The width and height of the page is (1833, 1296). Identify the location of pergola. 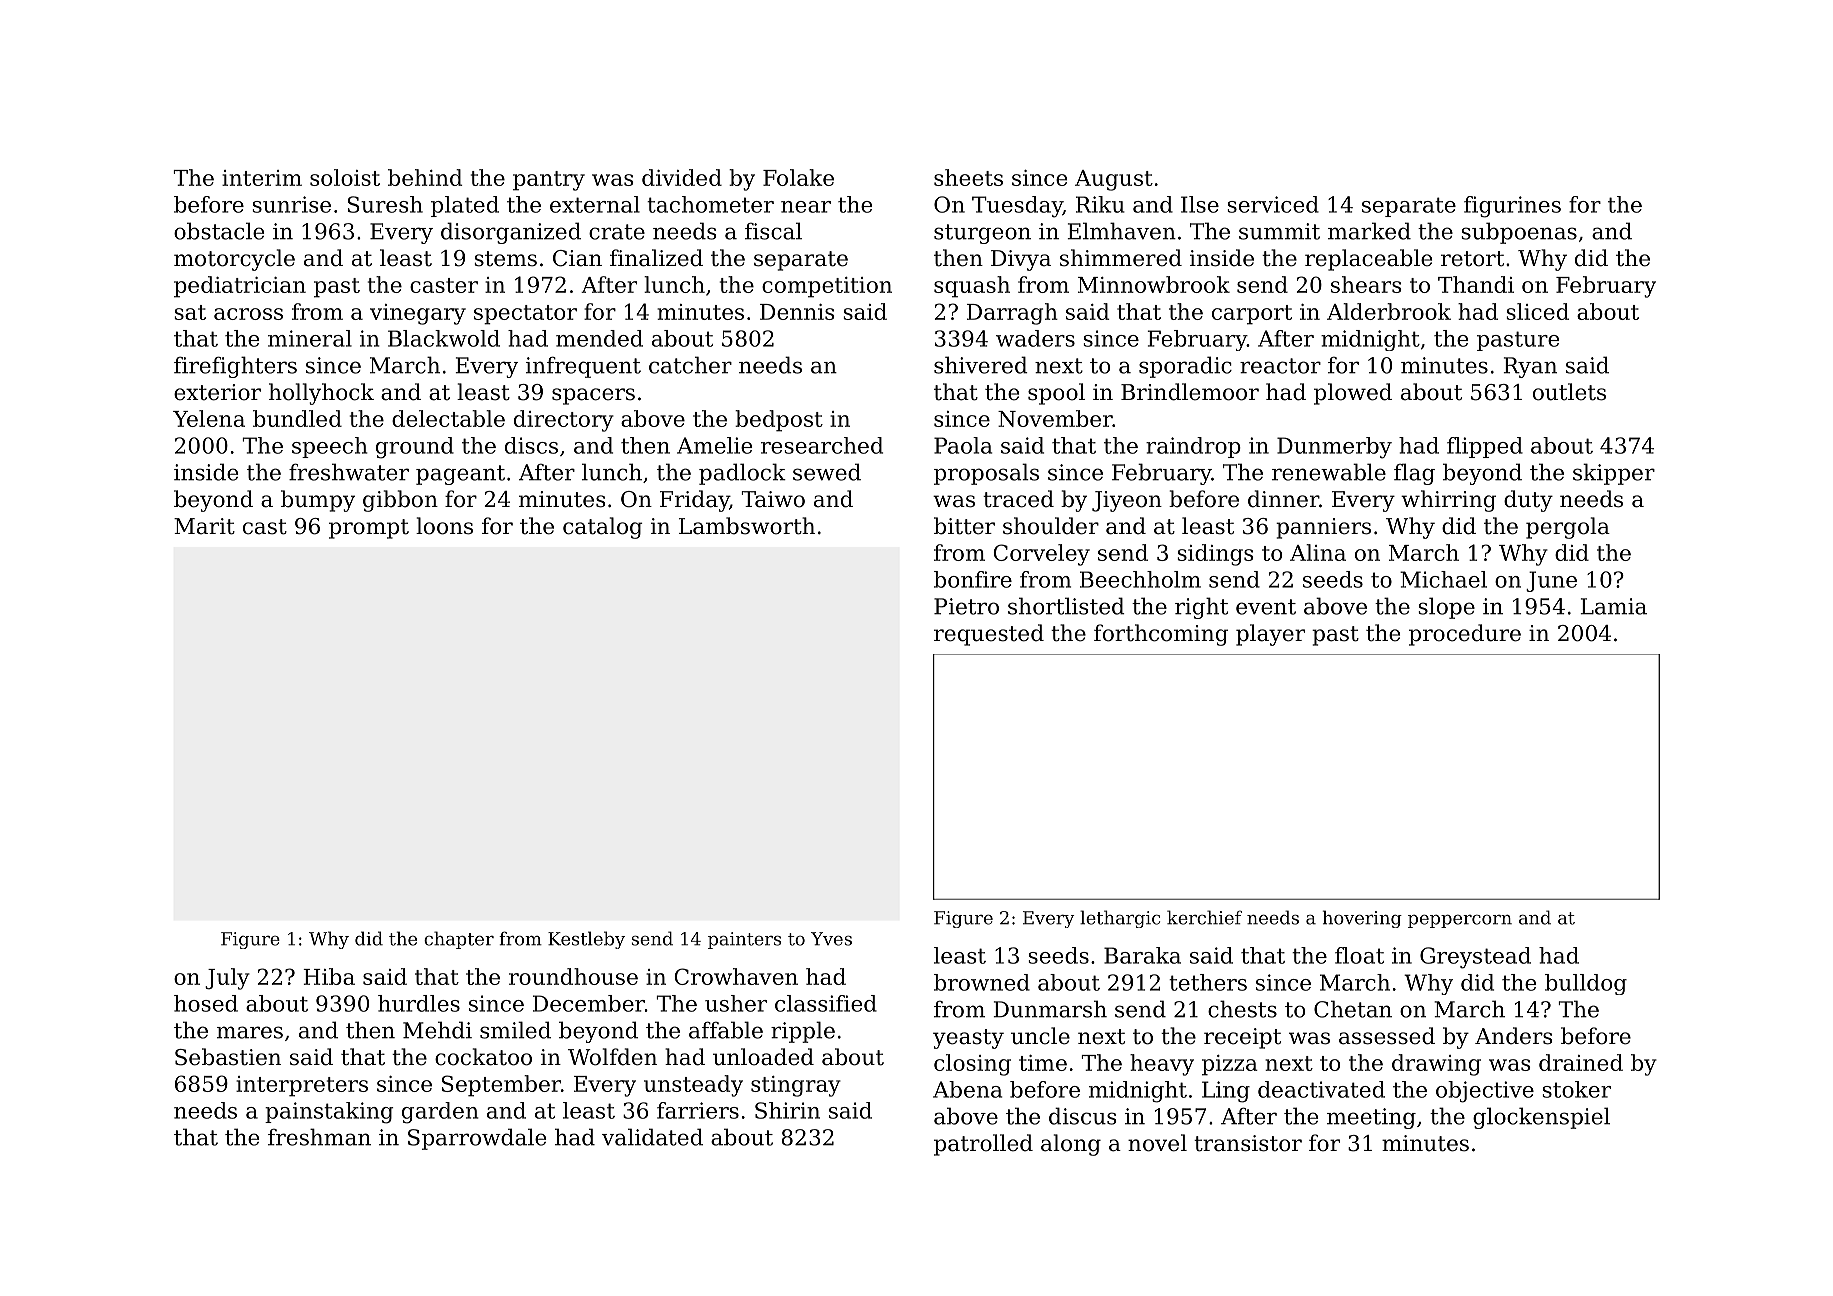
(1568, 528).
